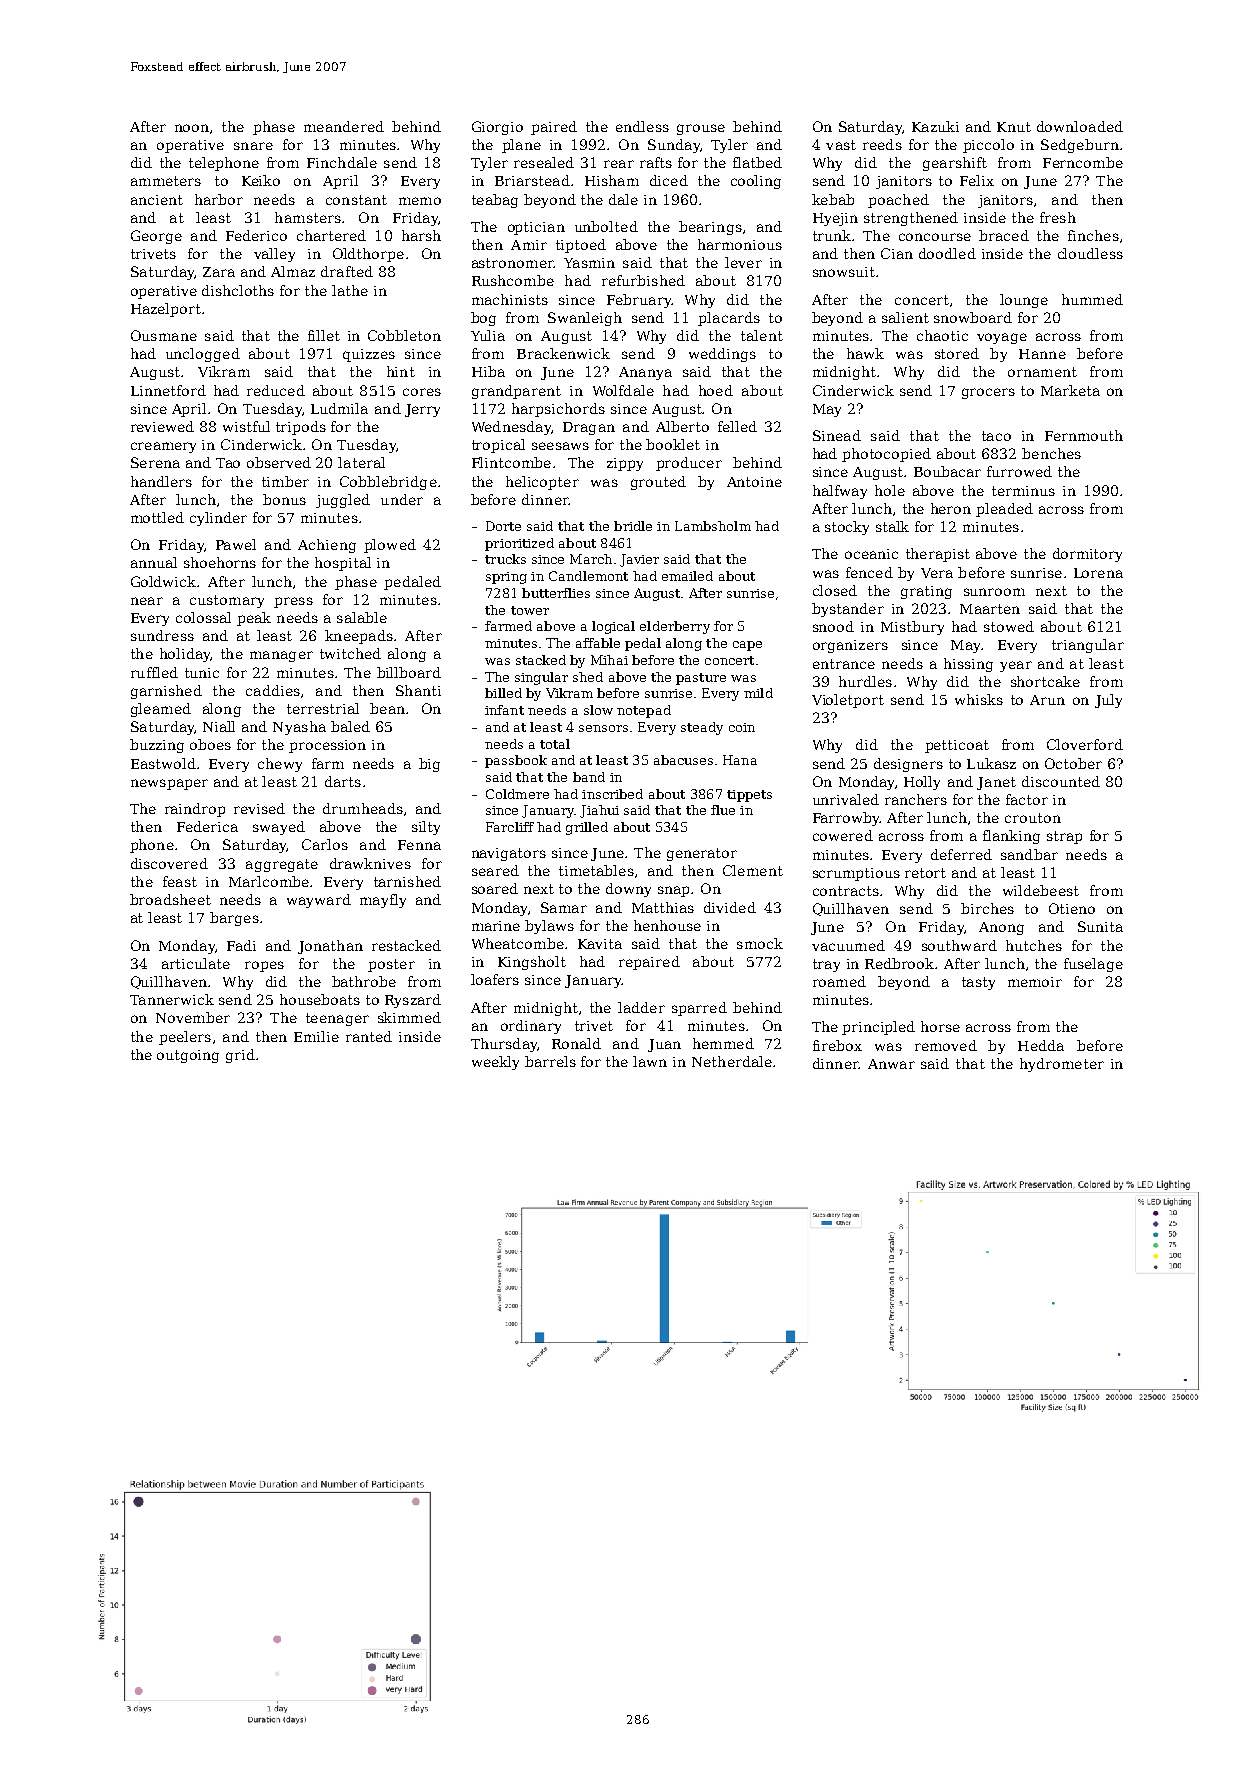 The width and height of the screenshot is (1253, 1773). What do you see at coordinates (240, 1056) in the screenshot?
I see `grid` at bounding box center [240, 1056].
